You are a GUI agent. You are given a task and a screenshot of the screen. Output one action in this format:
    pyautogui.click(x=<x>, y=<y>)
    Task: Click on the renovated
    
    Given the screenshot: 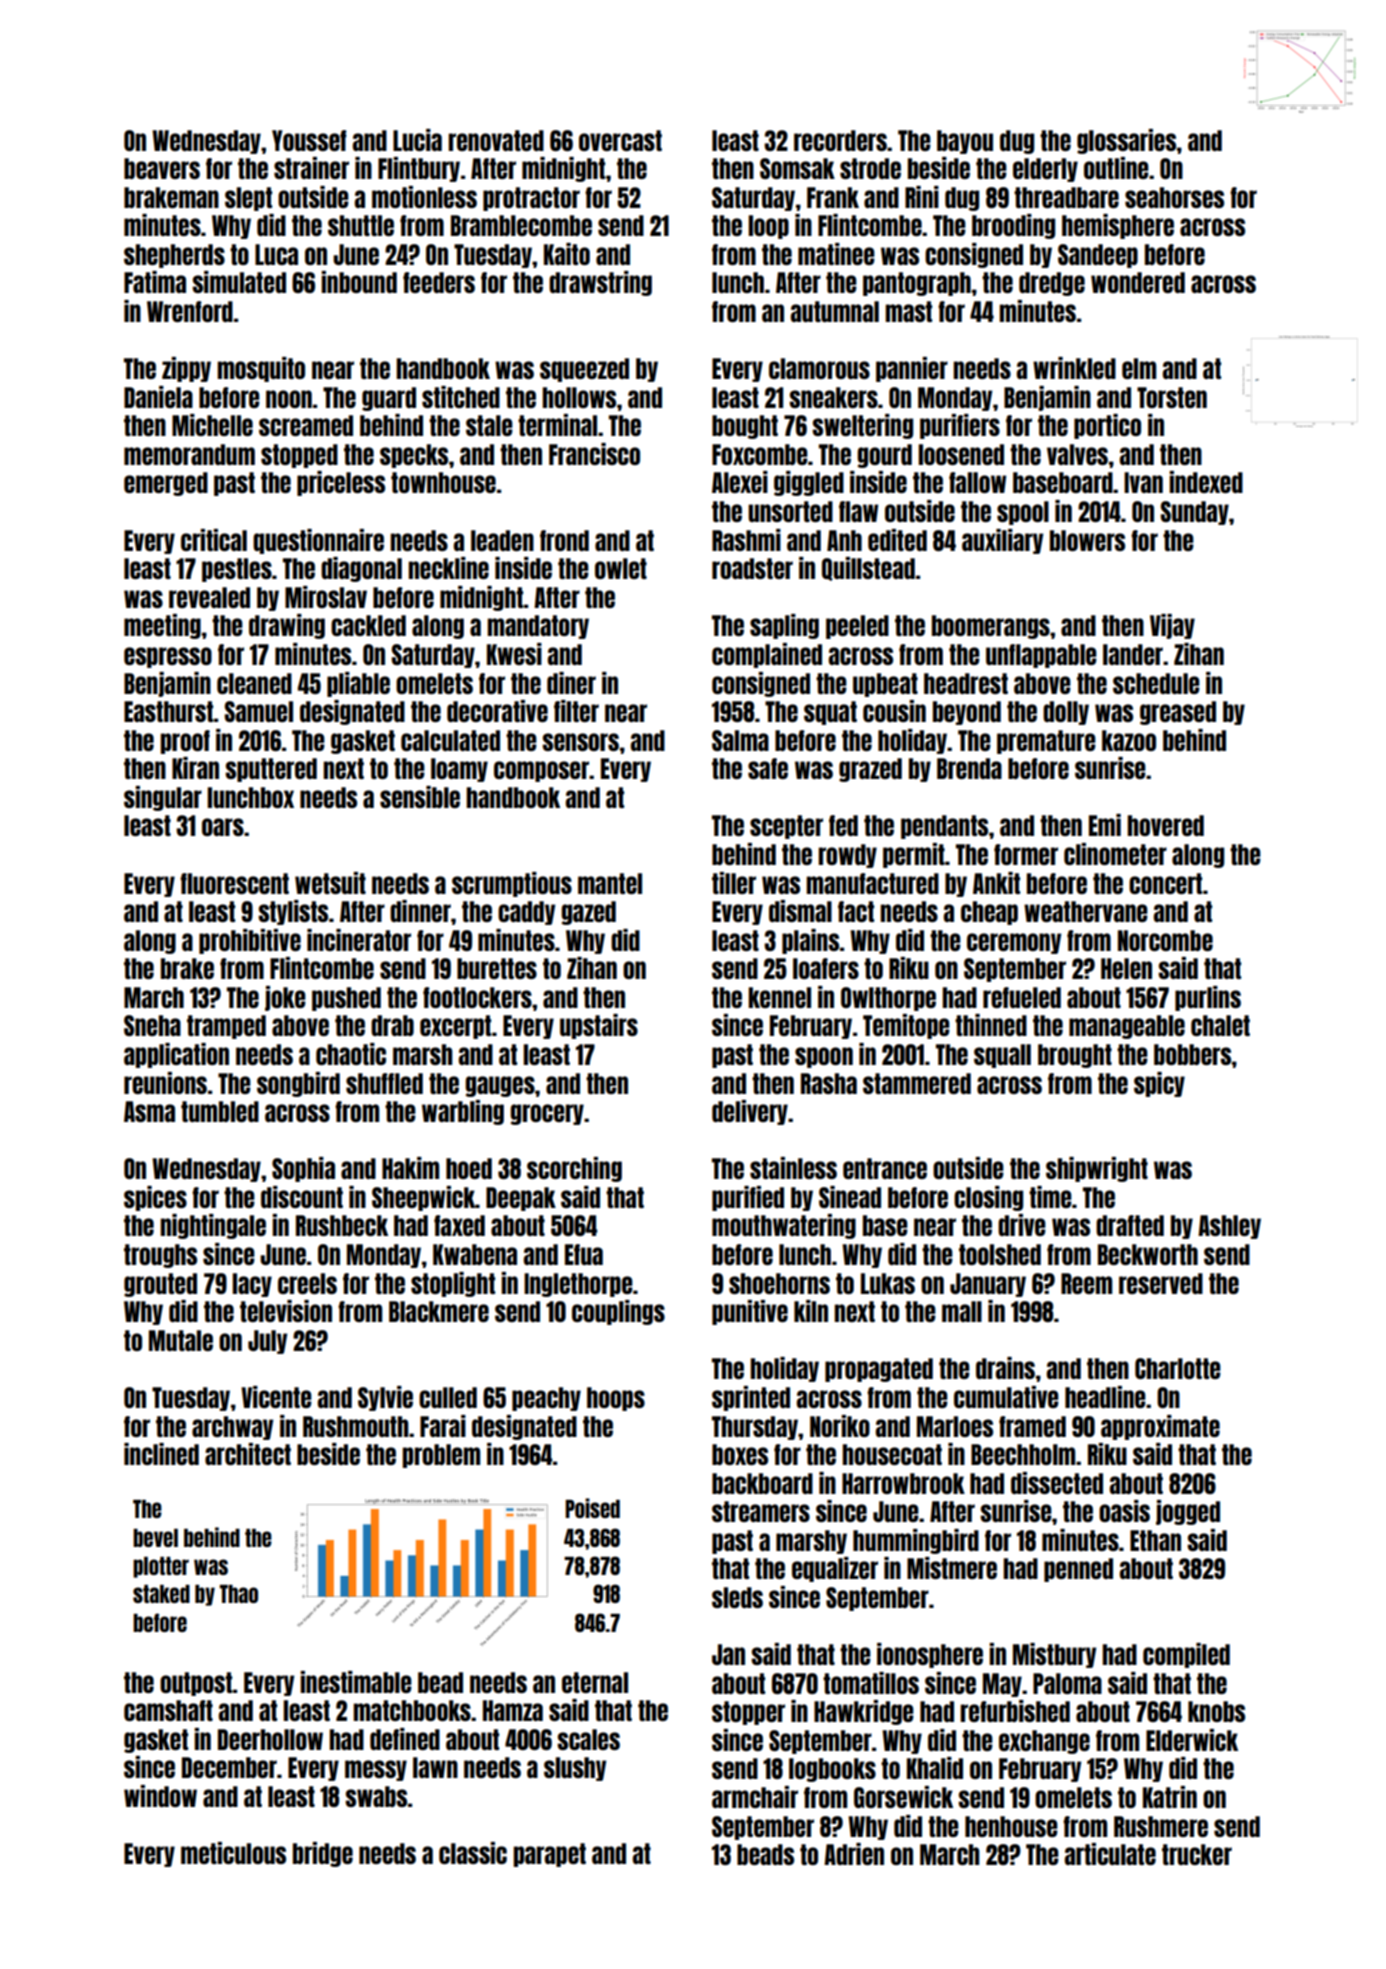 What is the action you would take?
    pyautogui.click(x=496, y=140)
